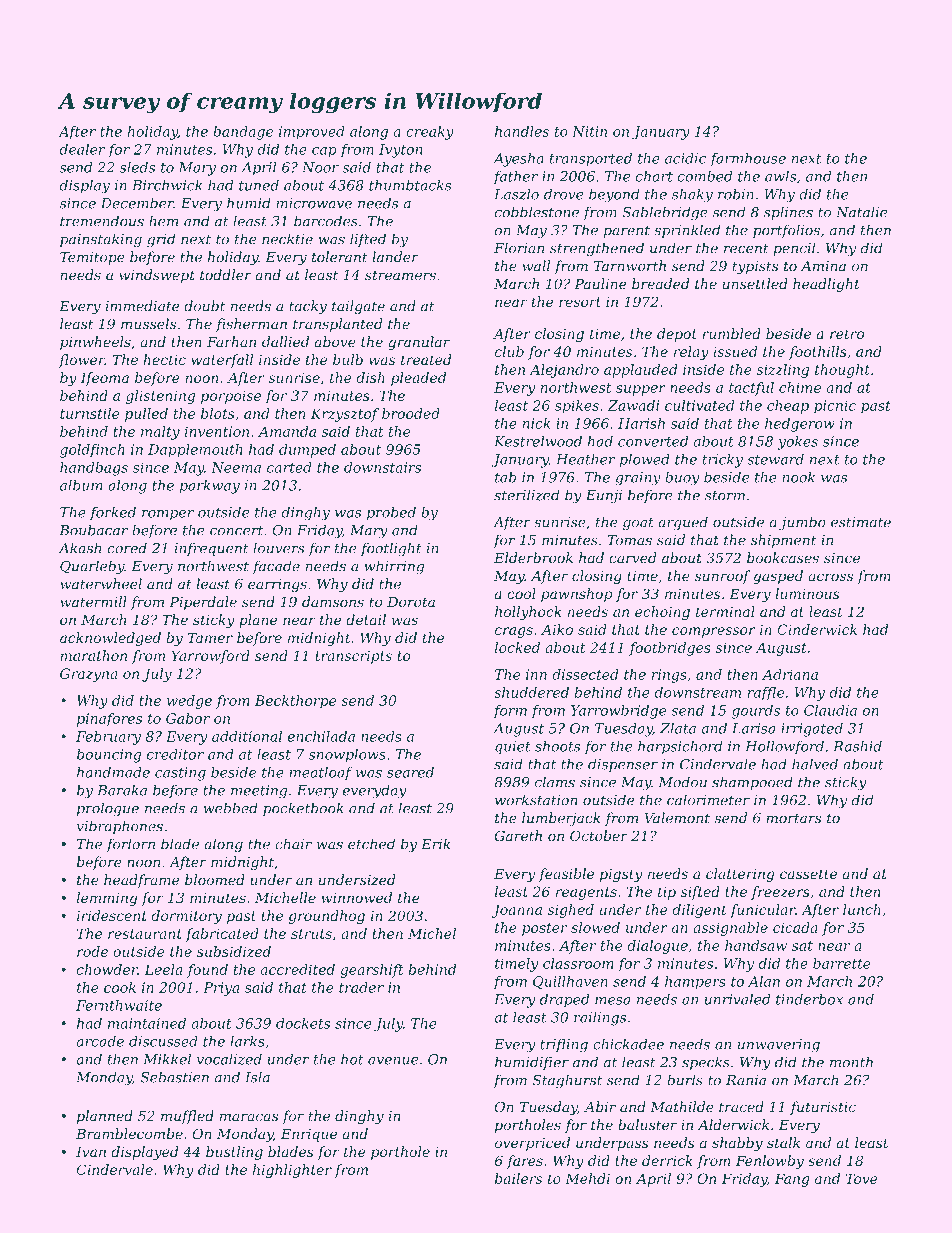 Image resolution: width=952 pixels, height=1233 pixels. I want to click on granular, so click(419, 343).
